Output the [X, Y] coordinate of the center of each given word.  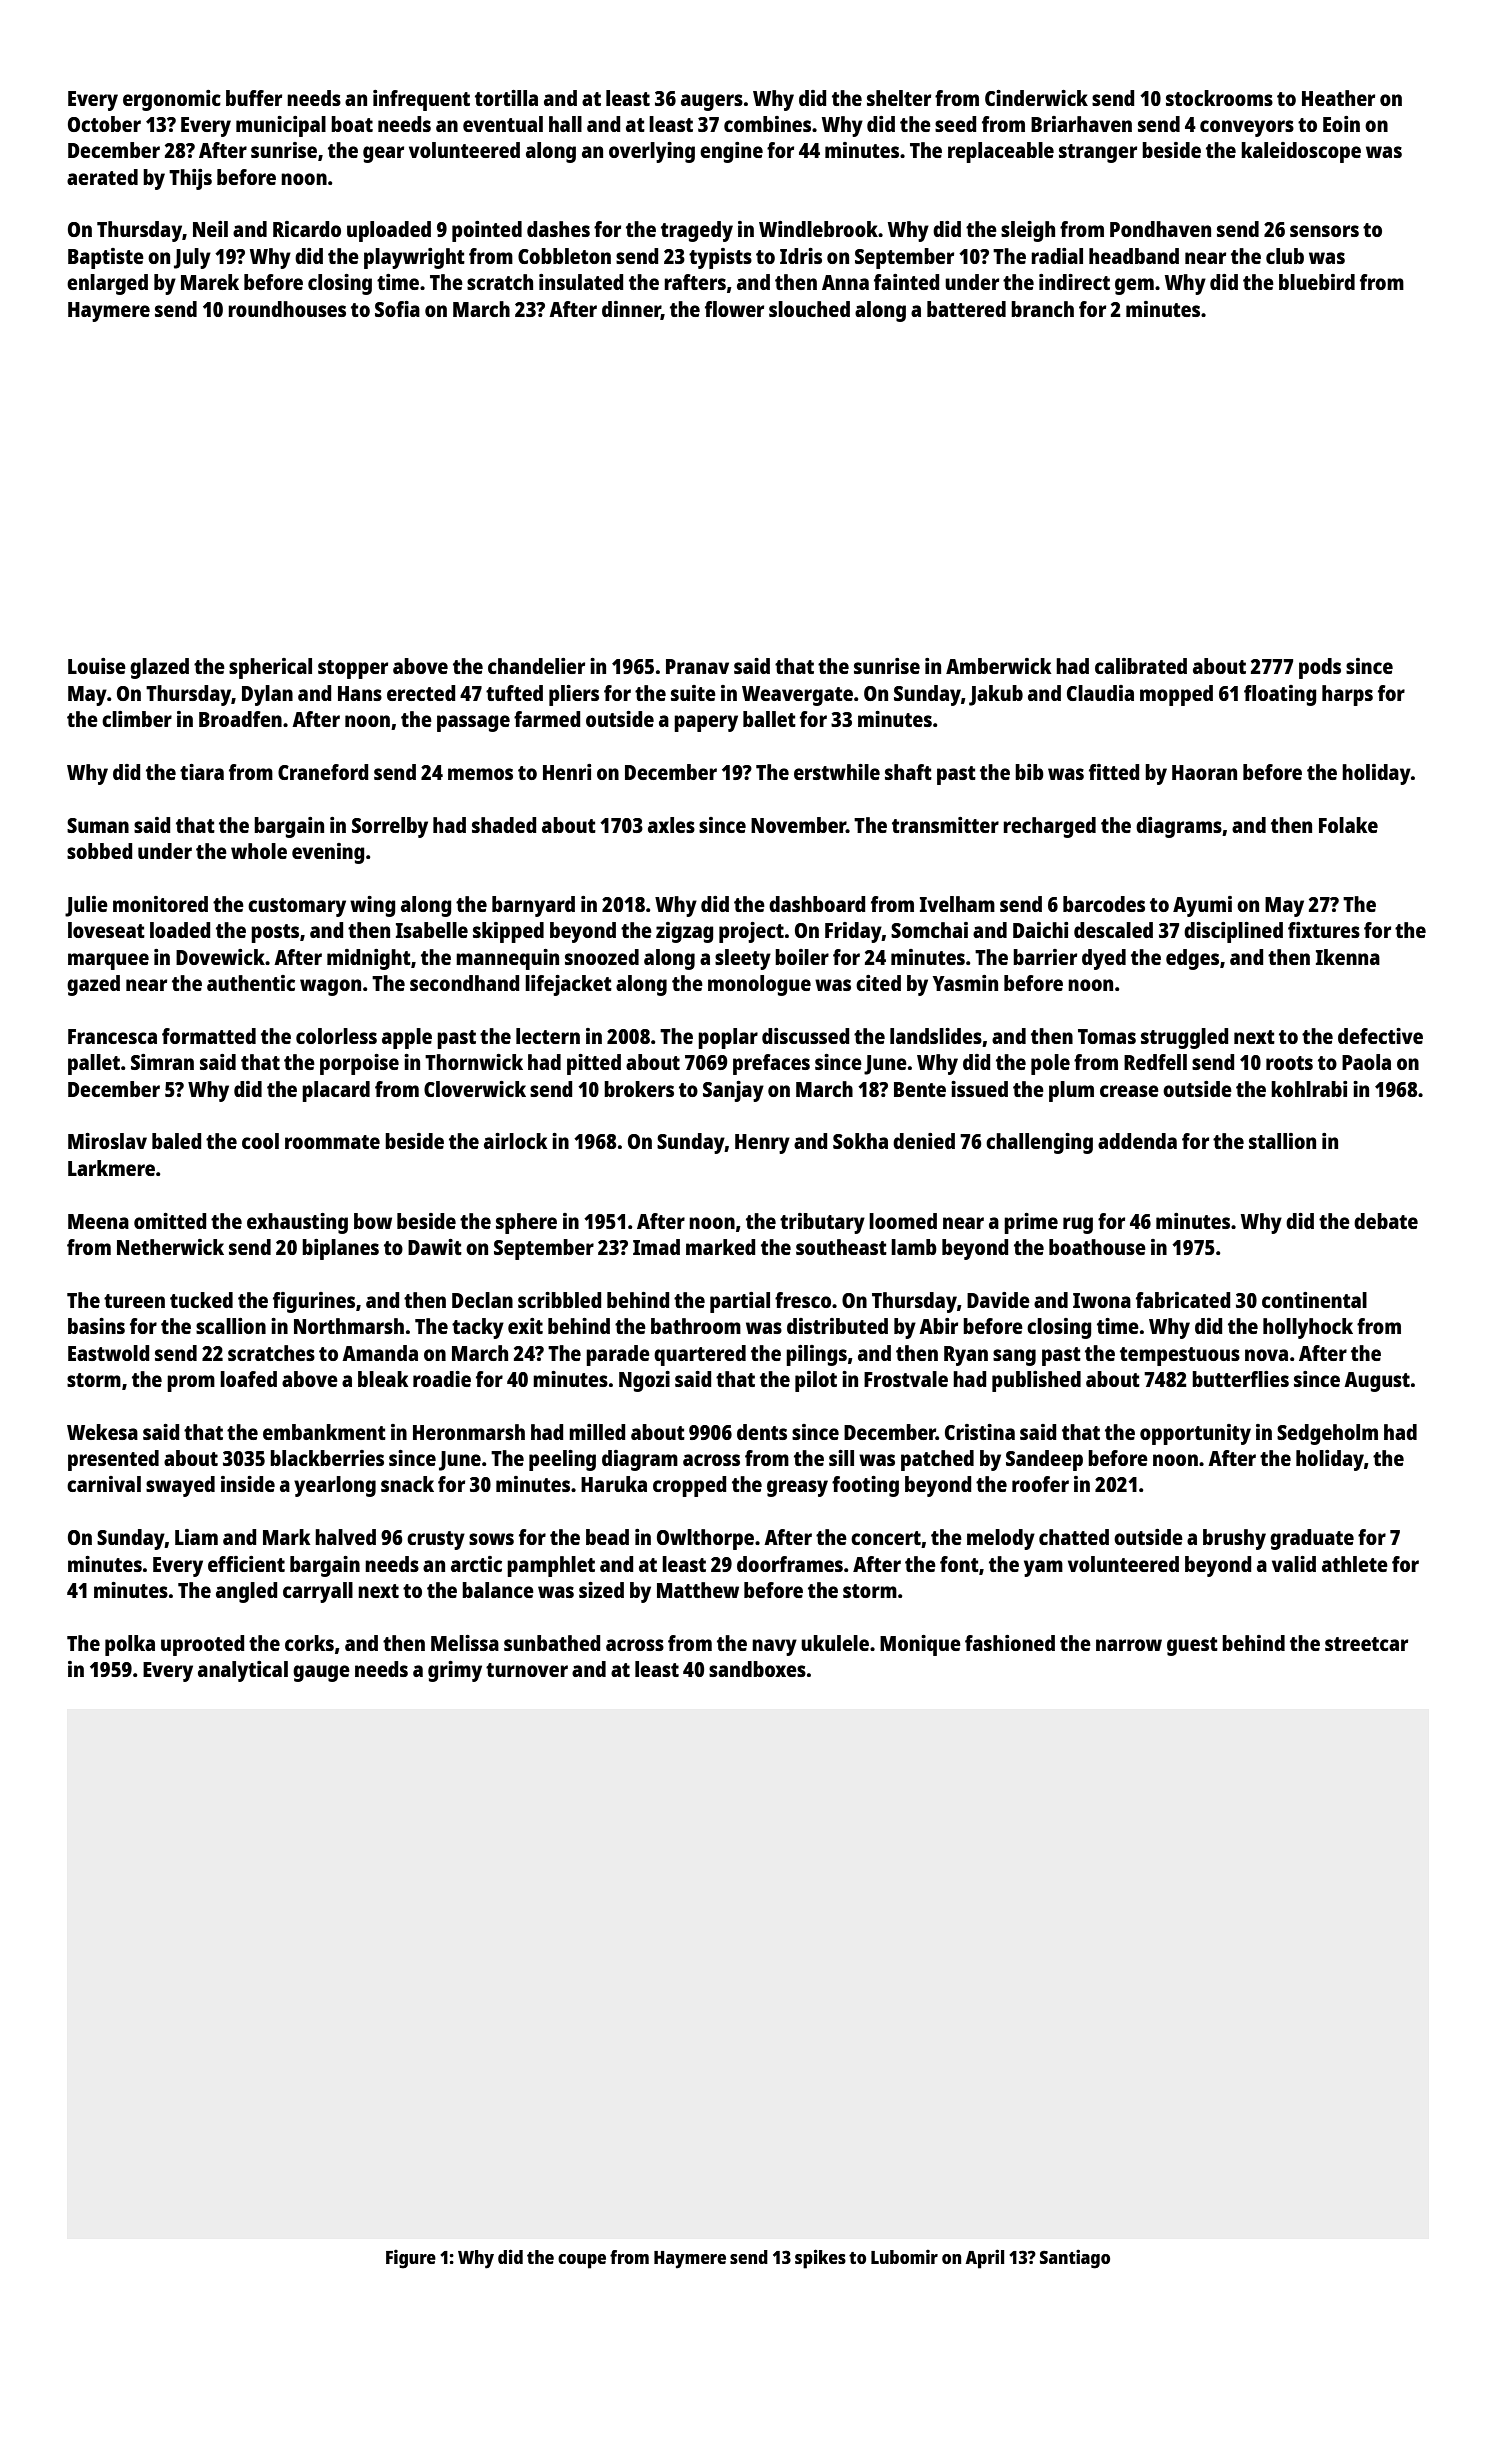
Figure [411, 2259]
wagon [330, 987]
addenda [1137, 1141]
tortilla [506, 98]
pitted [594, 1064]
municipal [281, 126]
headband [1134, 256]
